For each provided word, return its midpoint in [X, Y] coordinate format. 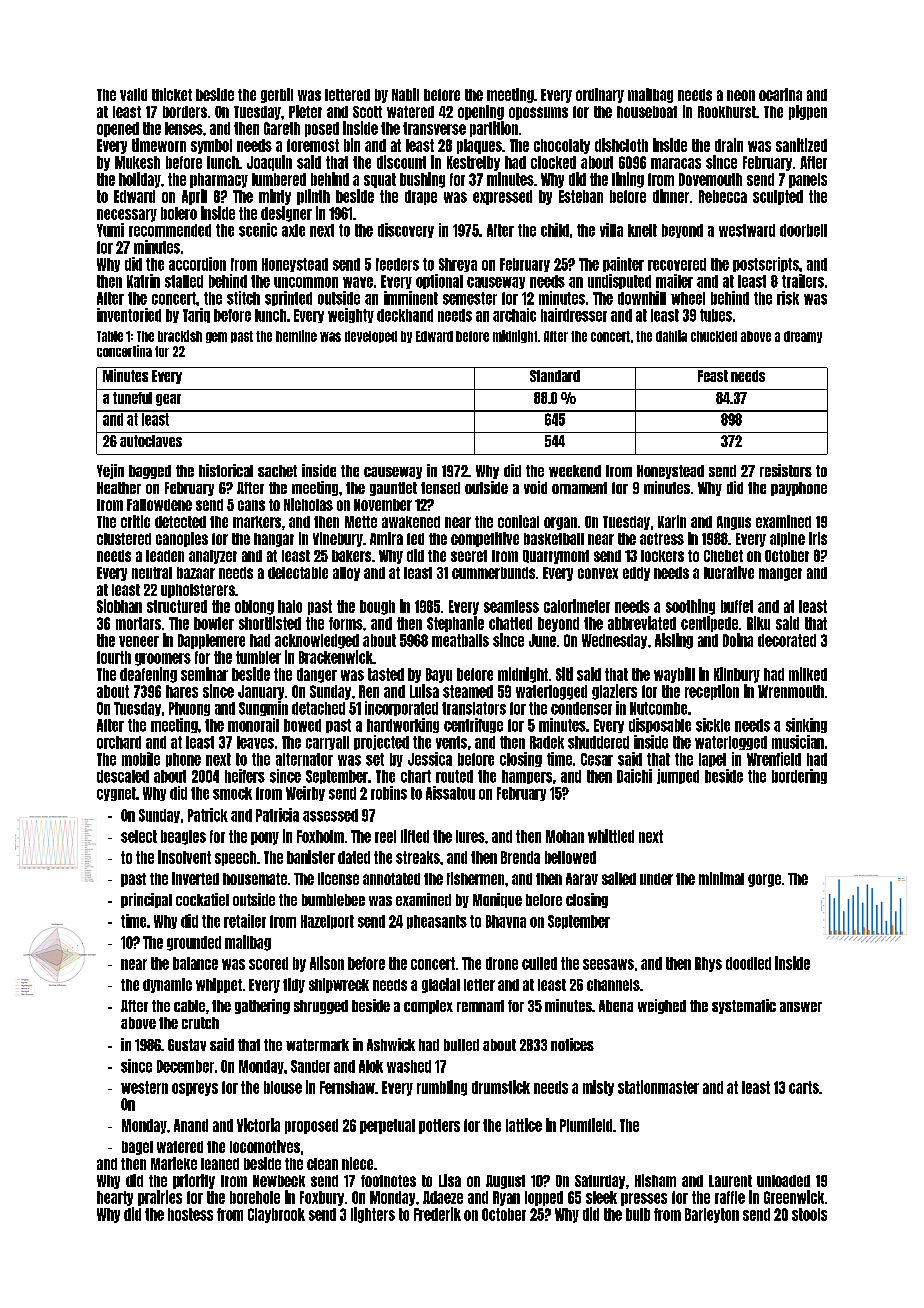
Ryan [506, 1198]
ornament [579, 488]
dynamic [167, 985]
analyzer [213, 557]
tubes [716, 315]
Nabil [405, 94]
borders [185, 112]
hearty [115, 1198]
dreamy [803, 337]
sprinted [288, 298]
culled [539, 963]
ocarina [780, 94]
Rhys [708, 964]
